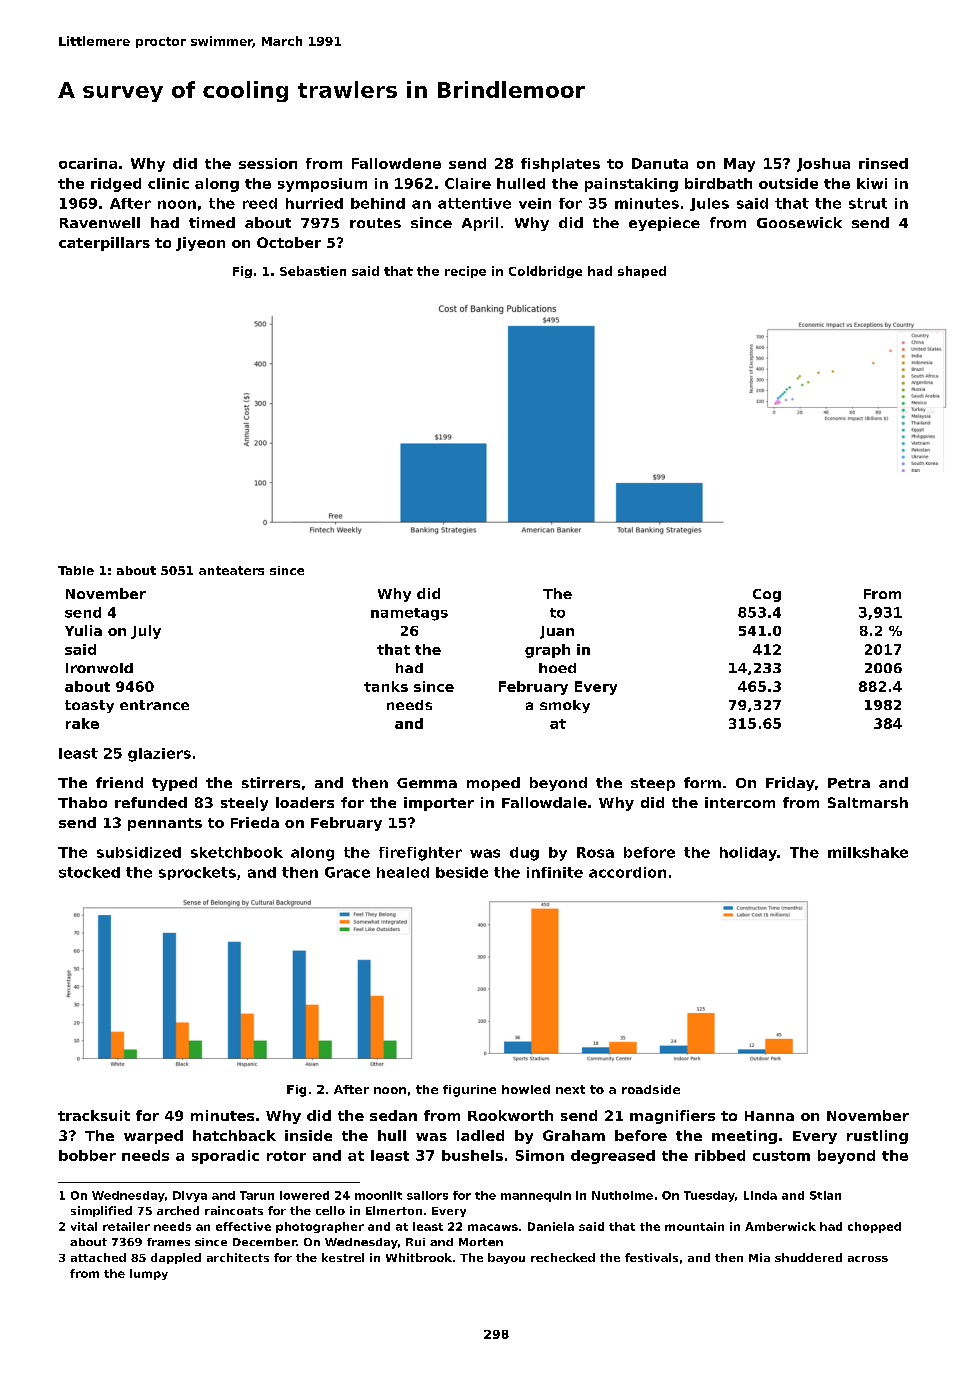  What do you see at coordinates (868, 852) in the screenshot?
I see `milkshake` at bounding box center [868, 852].
